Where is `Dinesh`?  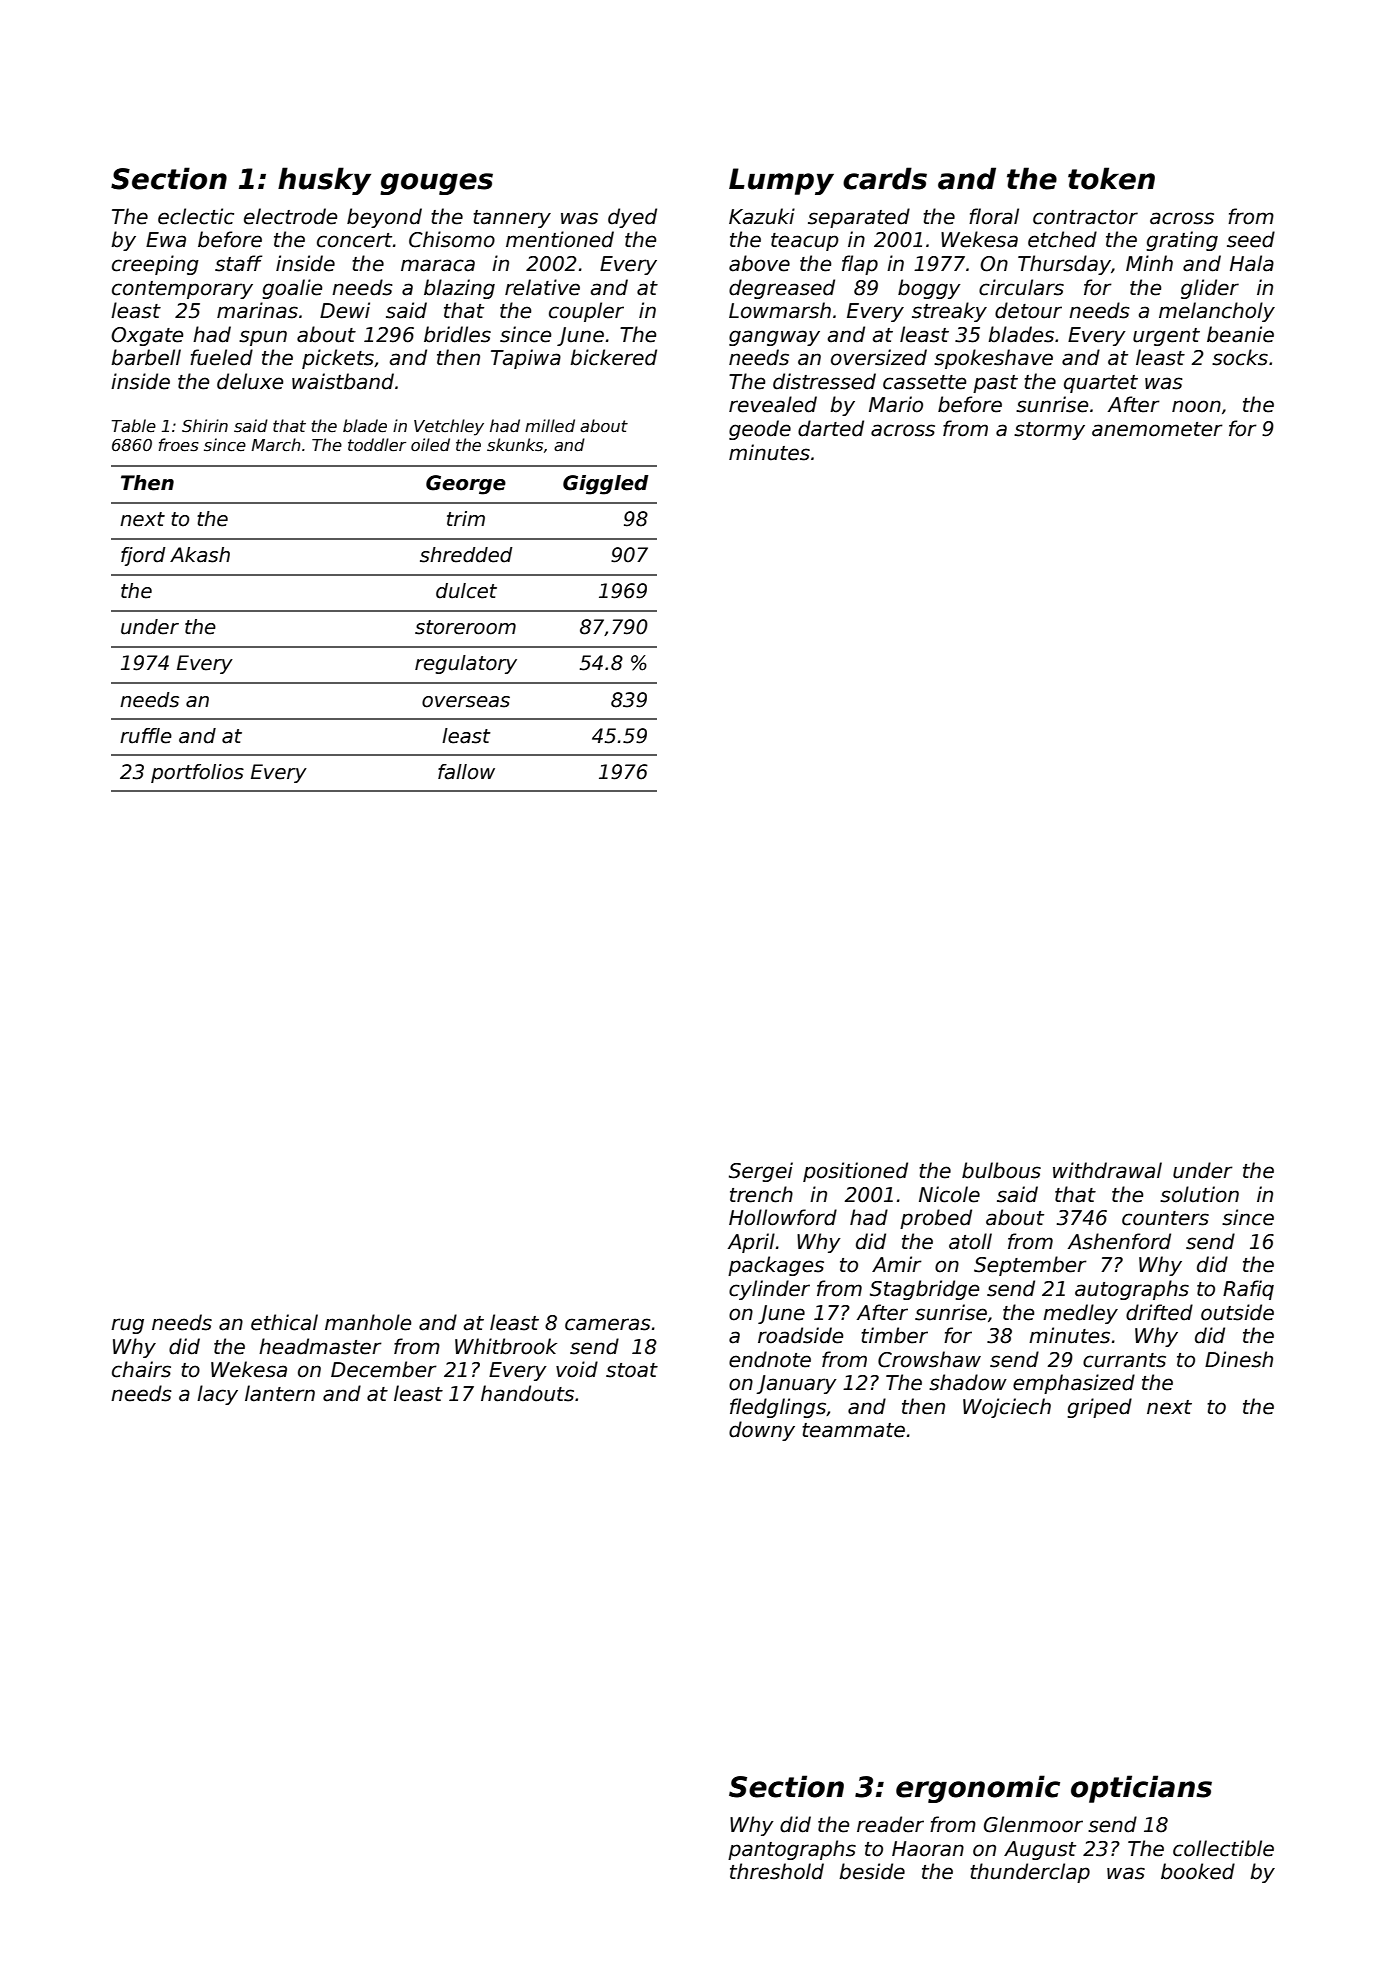 Dinesh is located at coordinates (1239, 1359).
